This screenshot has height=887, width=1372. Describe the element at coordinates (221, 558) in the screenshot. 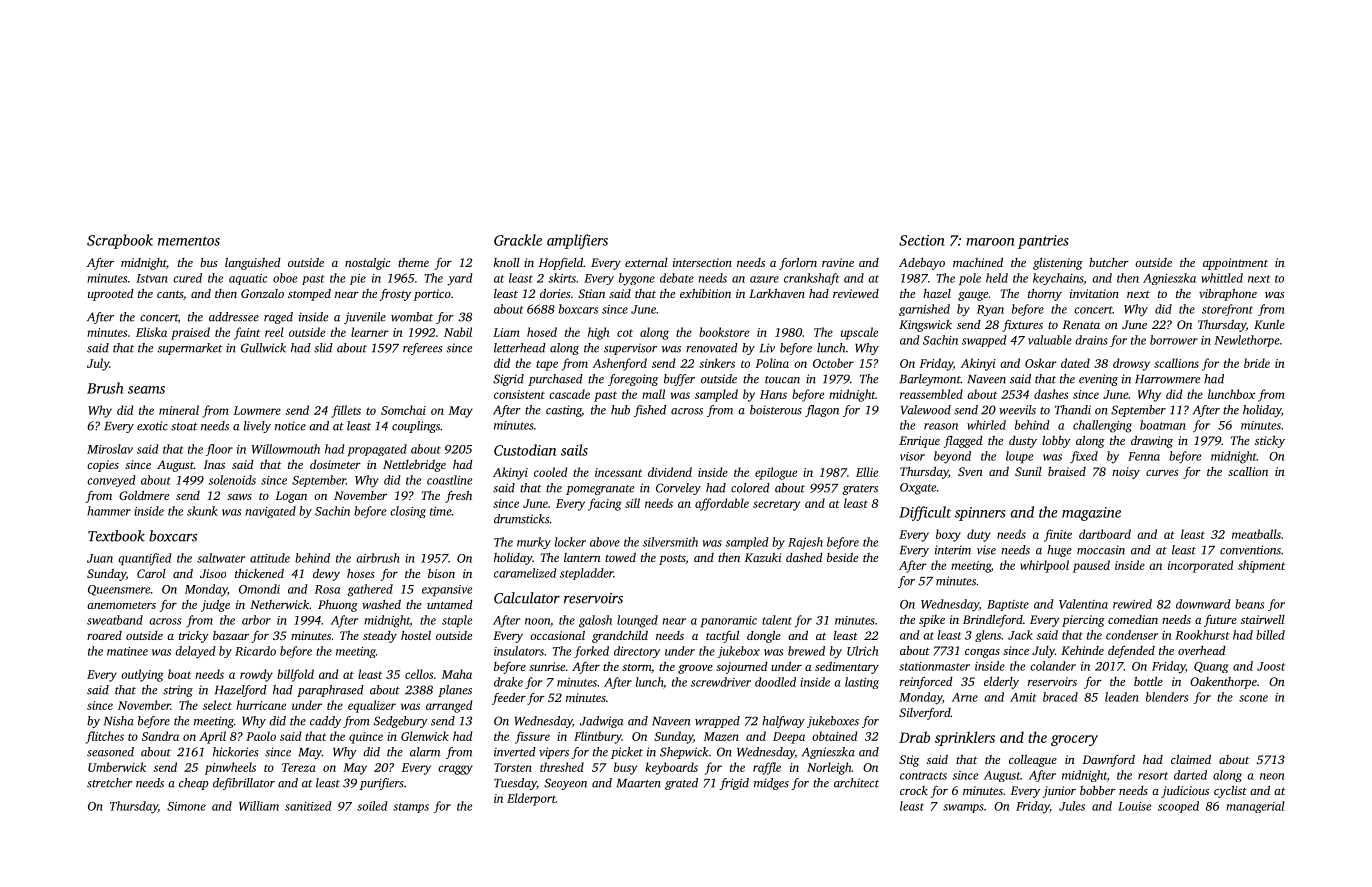

I see `saltwater` at that location.
